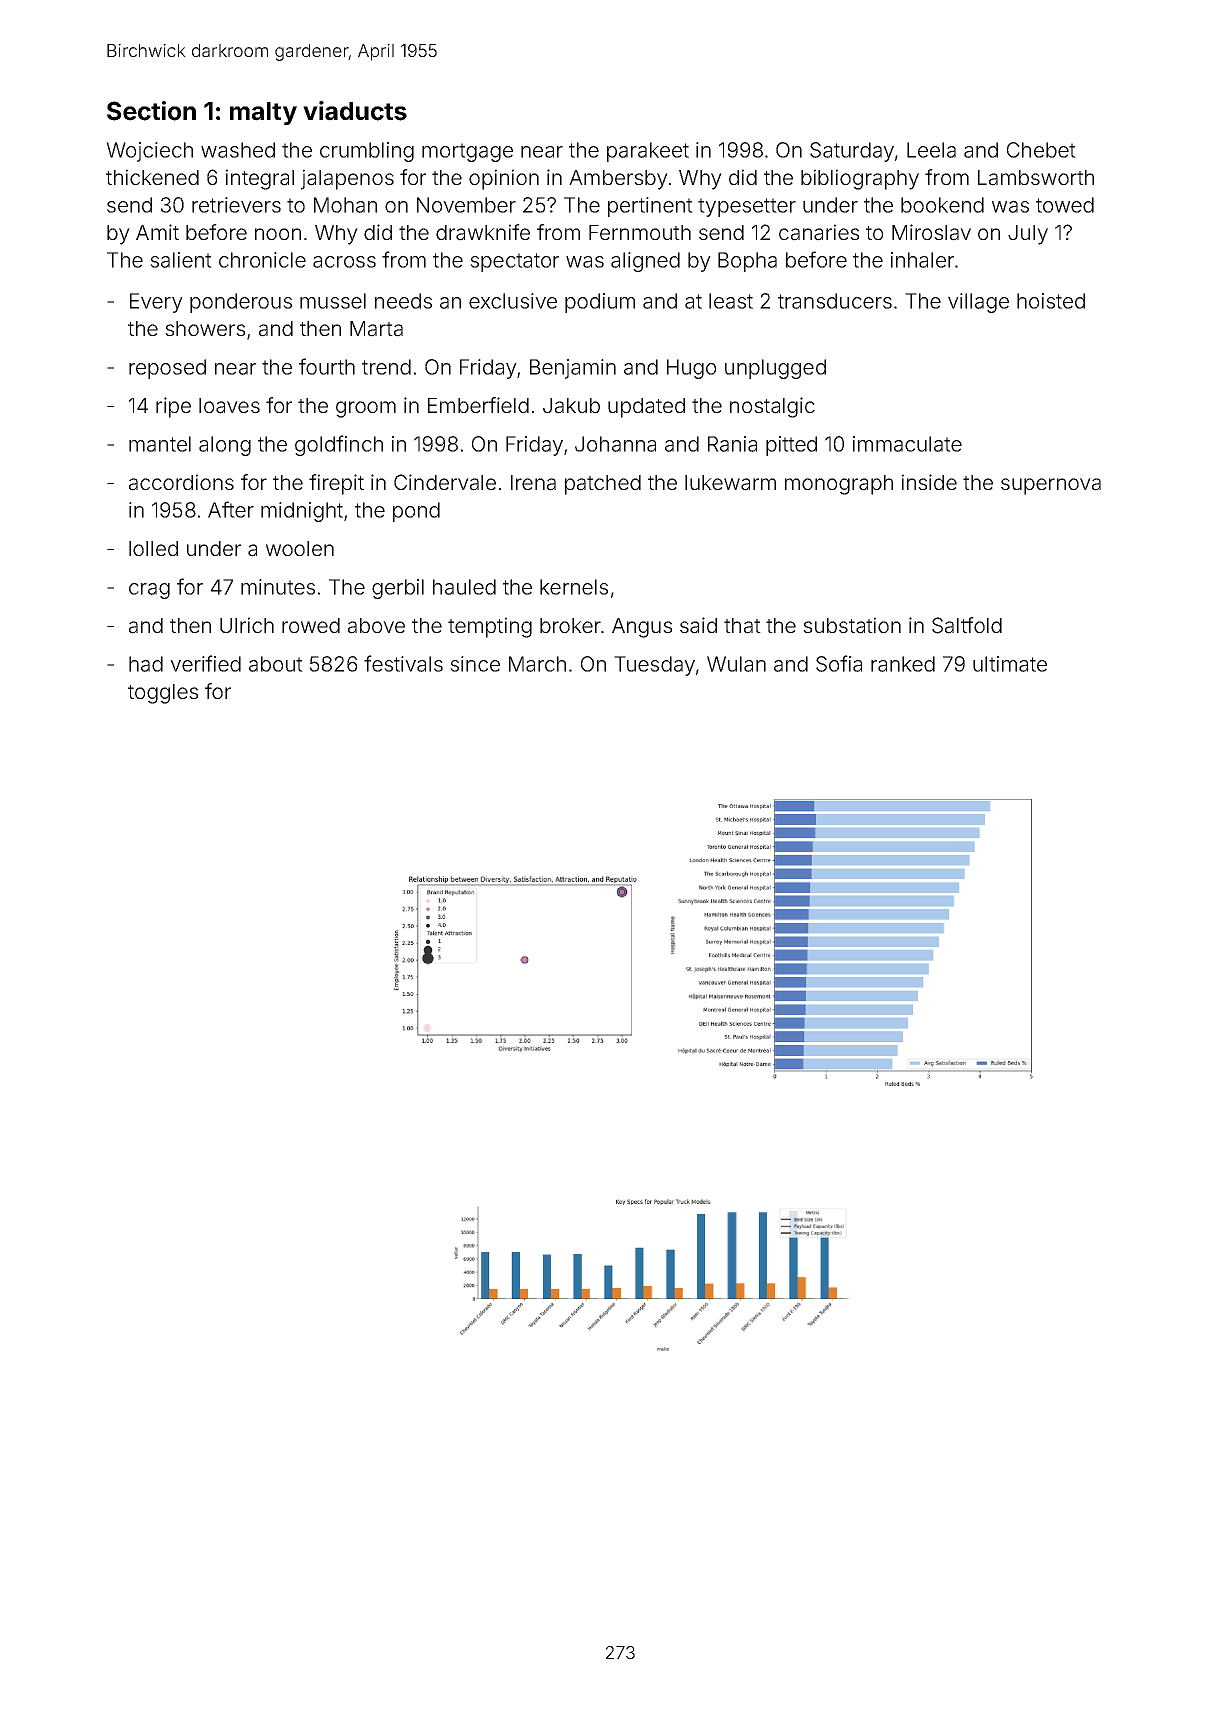 This page has height=1710, width=1209. I want to click on ultimate, so click(1010, 664).
